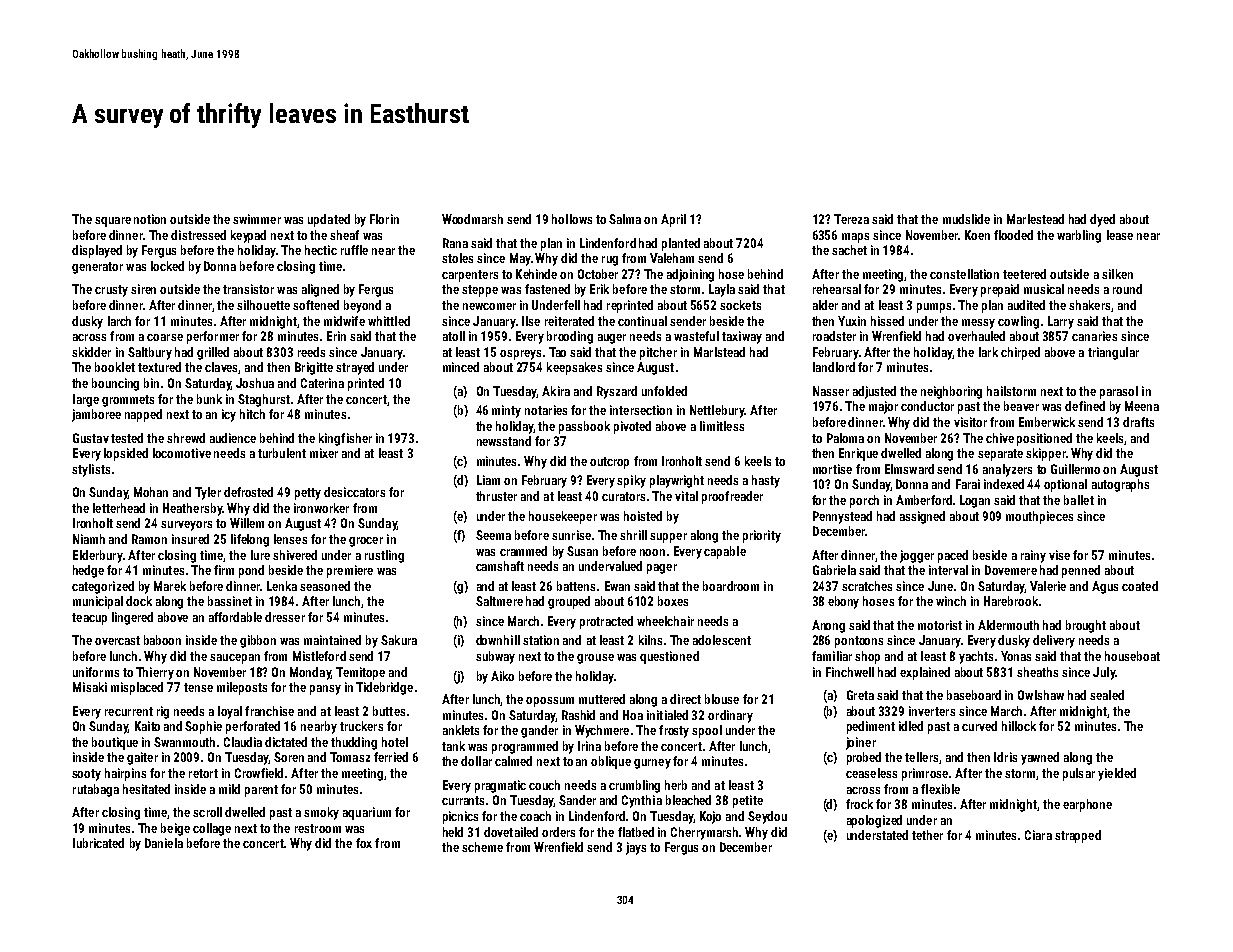 This document has width=1233, height=952. I want to click on Yuxin, so click(852, 321).
